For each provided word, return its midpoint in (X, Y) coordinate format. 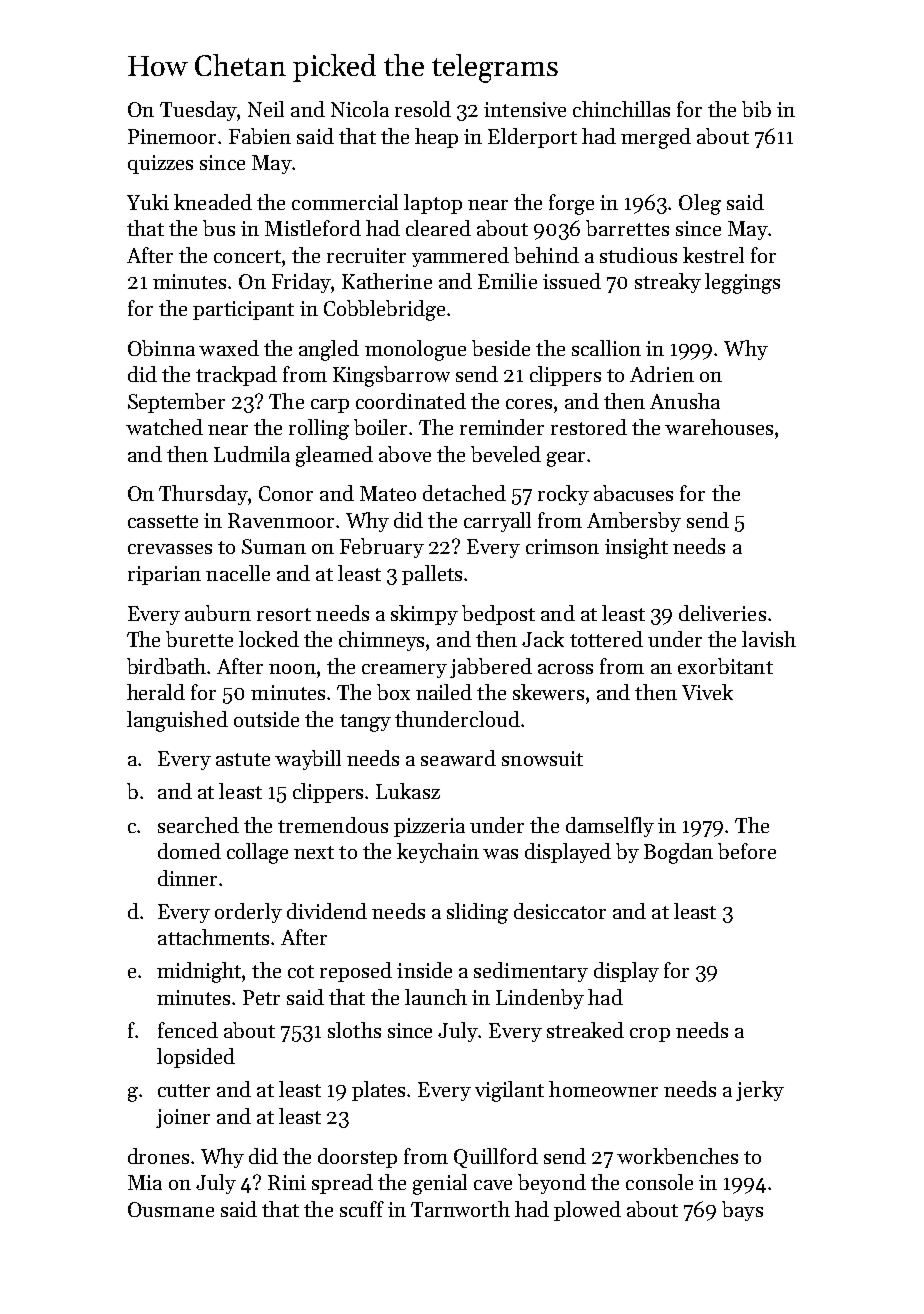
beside (501, 348)
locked (269, 639)
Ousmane (171, 1209)
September (176, 403)
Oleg (700, 204)
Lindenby (540, 999)
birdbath (166, 666)
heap (436, 138)
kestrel (713, 255)
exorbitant (725, 666)
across (565, 669)
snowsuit (542, 758)
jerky (760, 1091)
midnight (199, 972)
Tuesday (198, 111)
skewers (548, 692)
